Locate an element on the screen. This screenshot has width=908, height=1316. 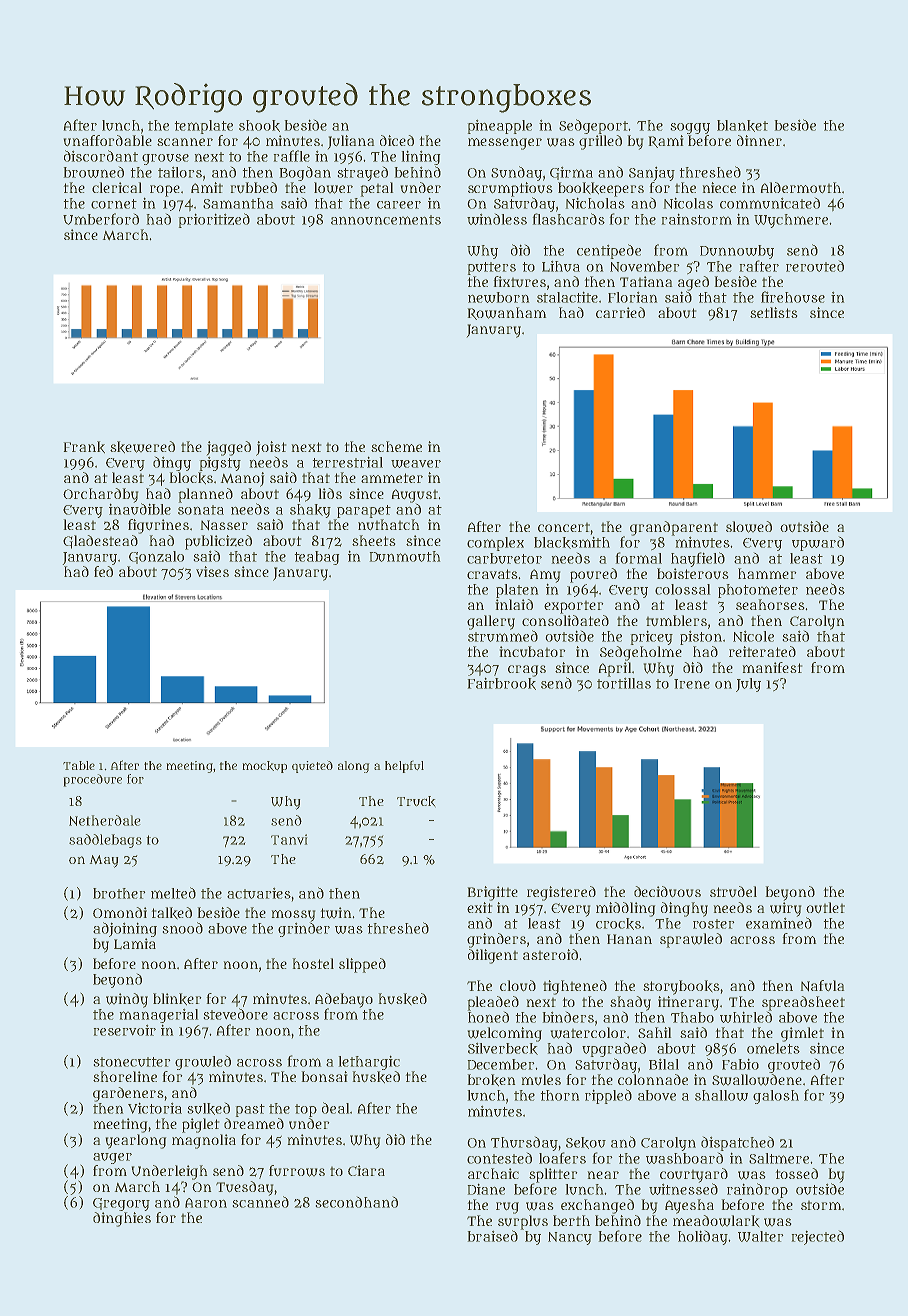
soggy is located at coordinates (690, 128).
